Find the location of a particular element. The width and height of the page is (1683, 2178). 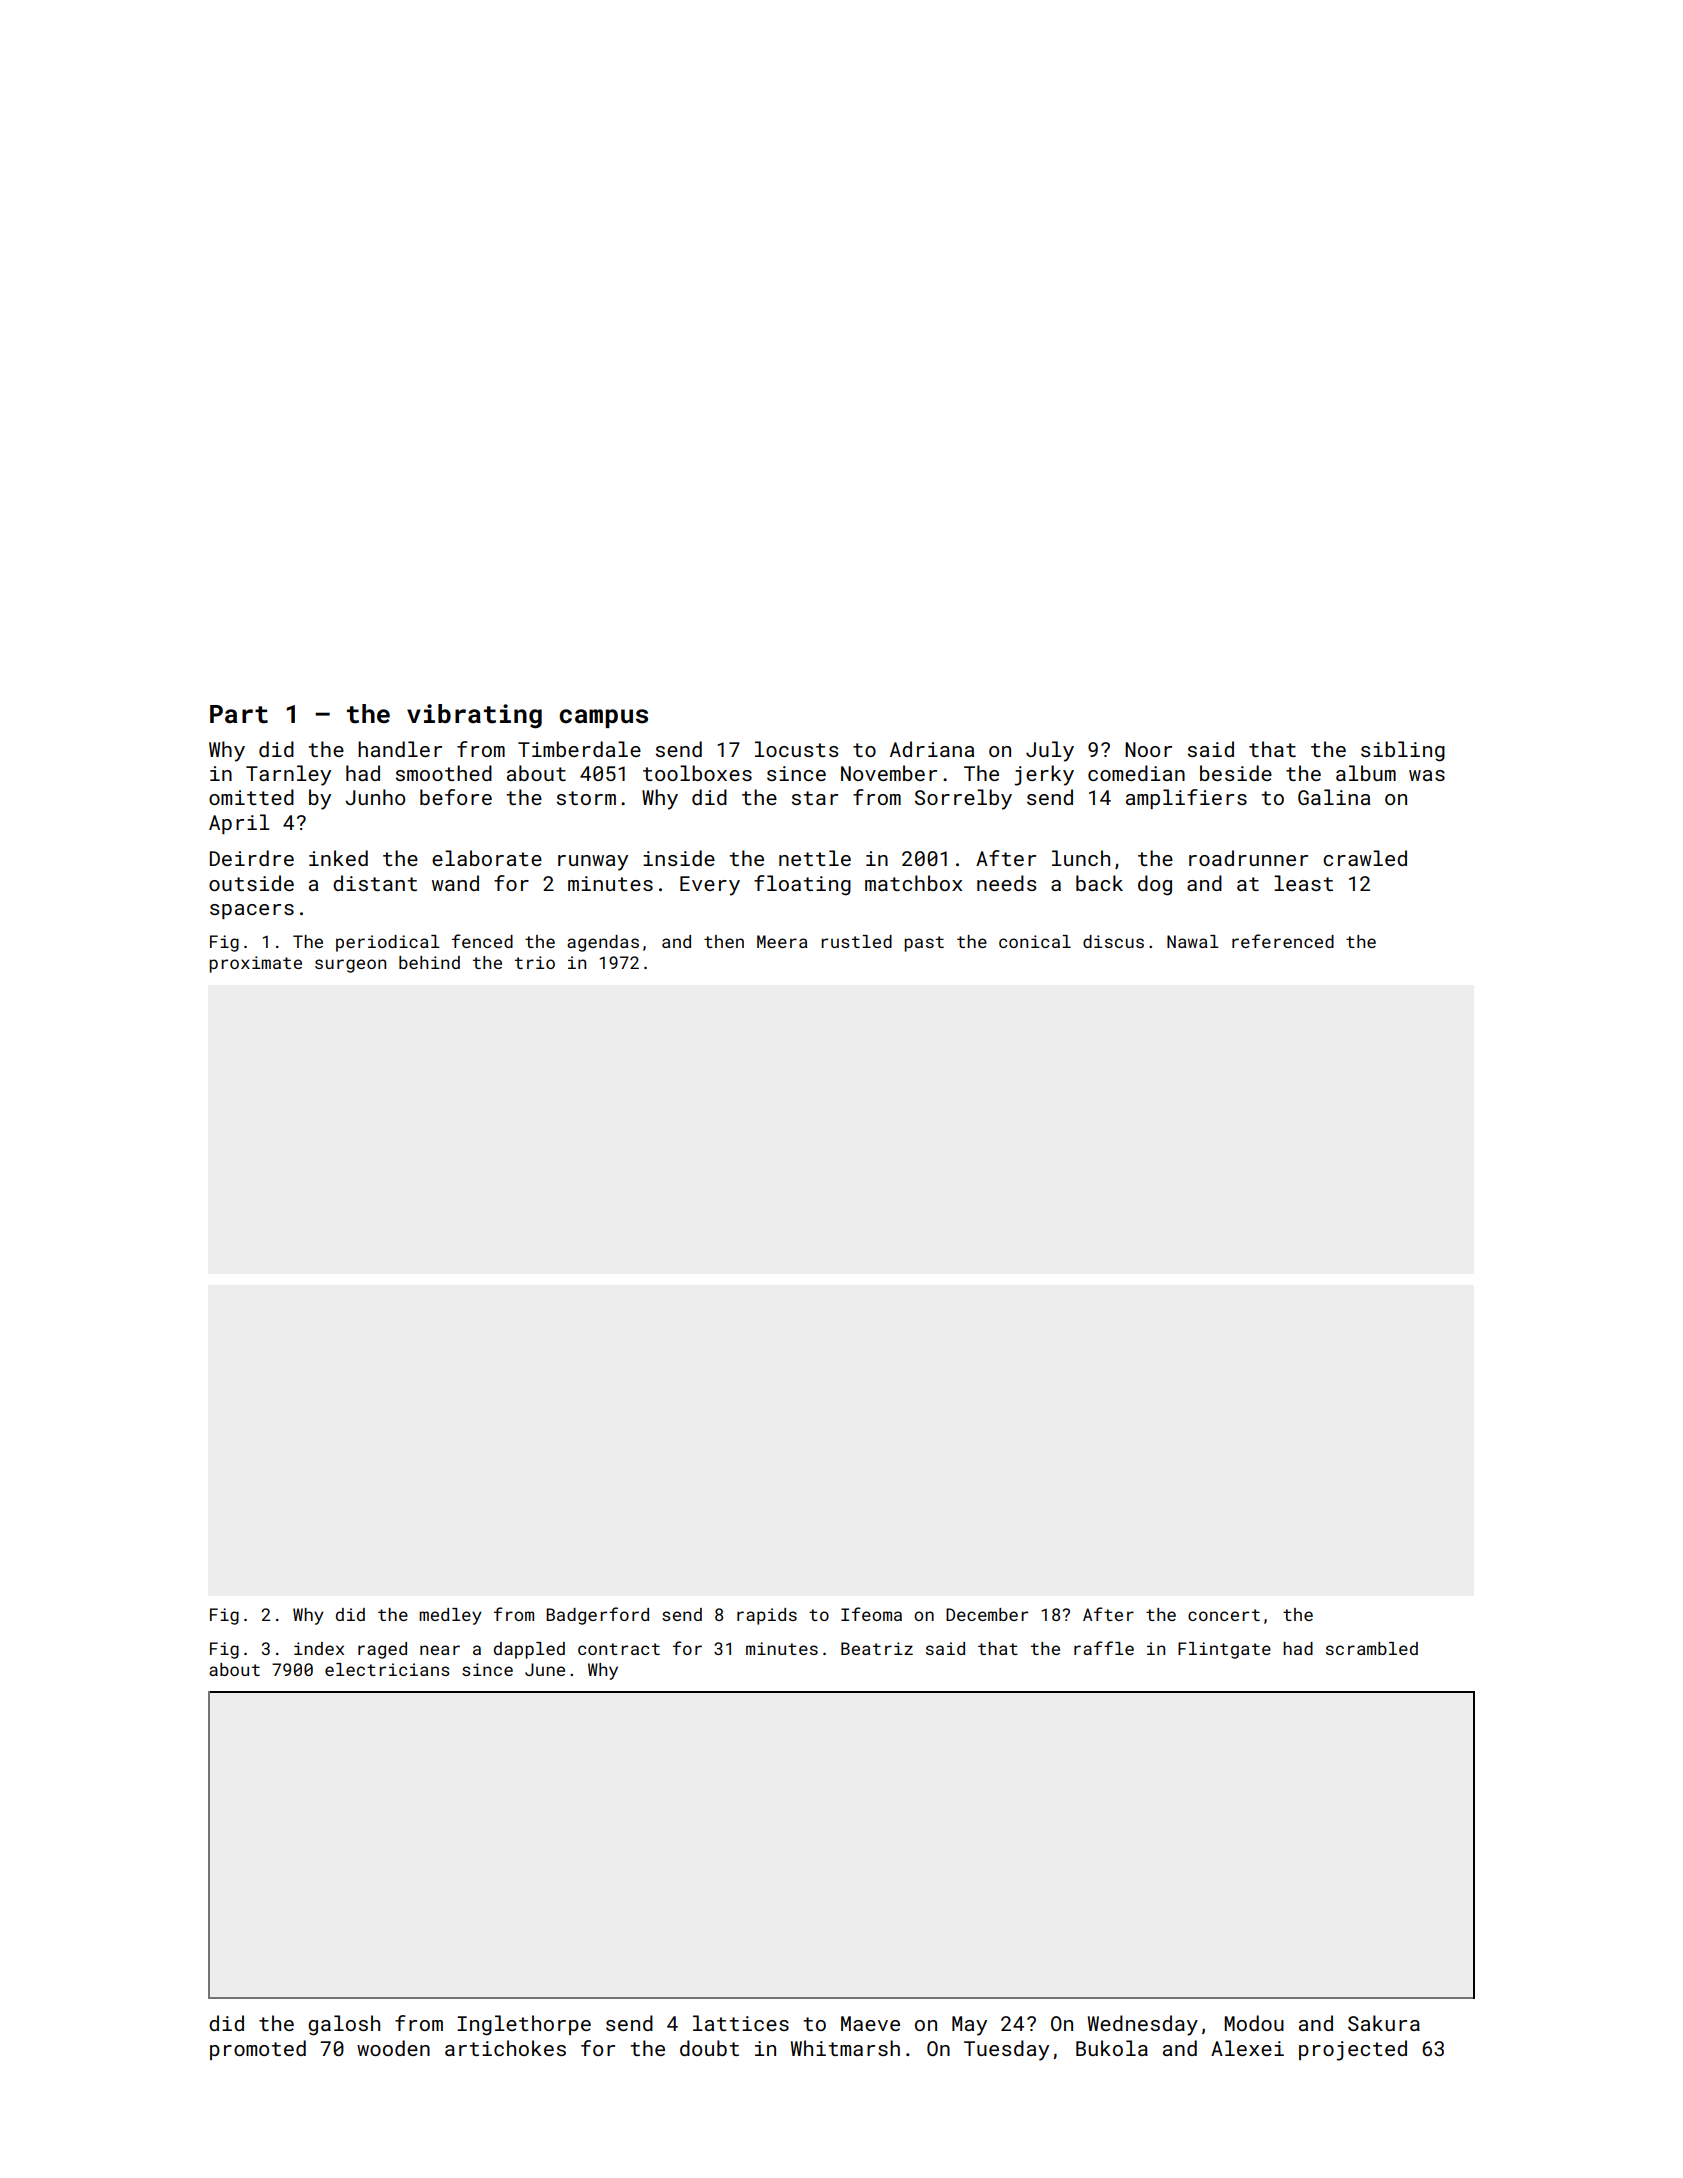

concert is located at coordinates (1224, 1615).
